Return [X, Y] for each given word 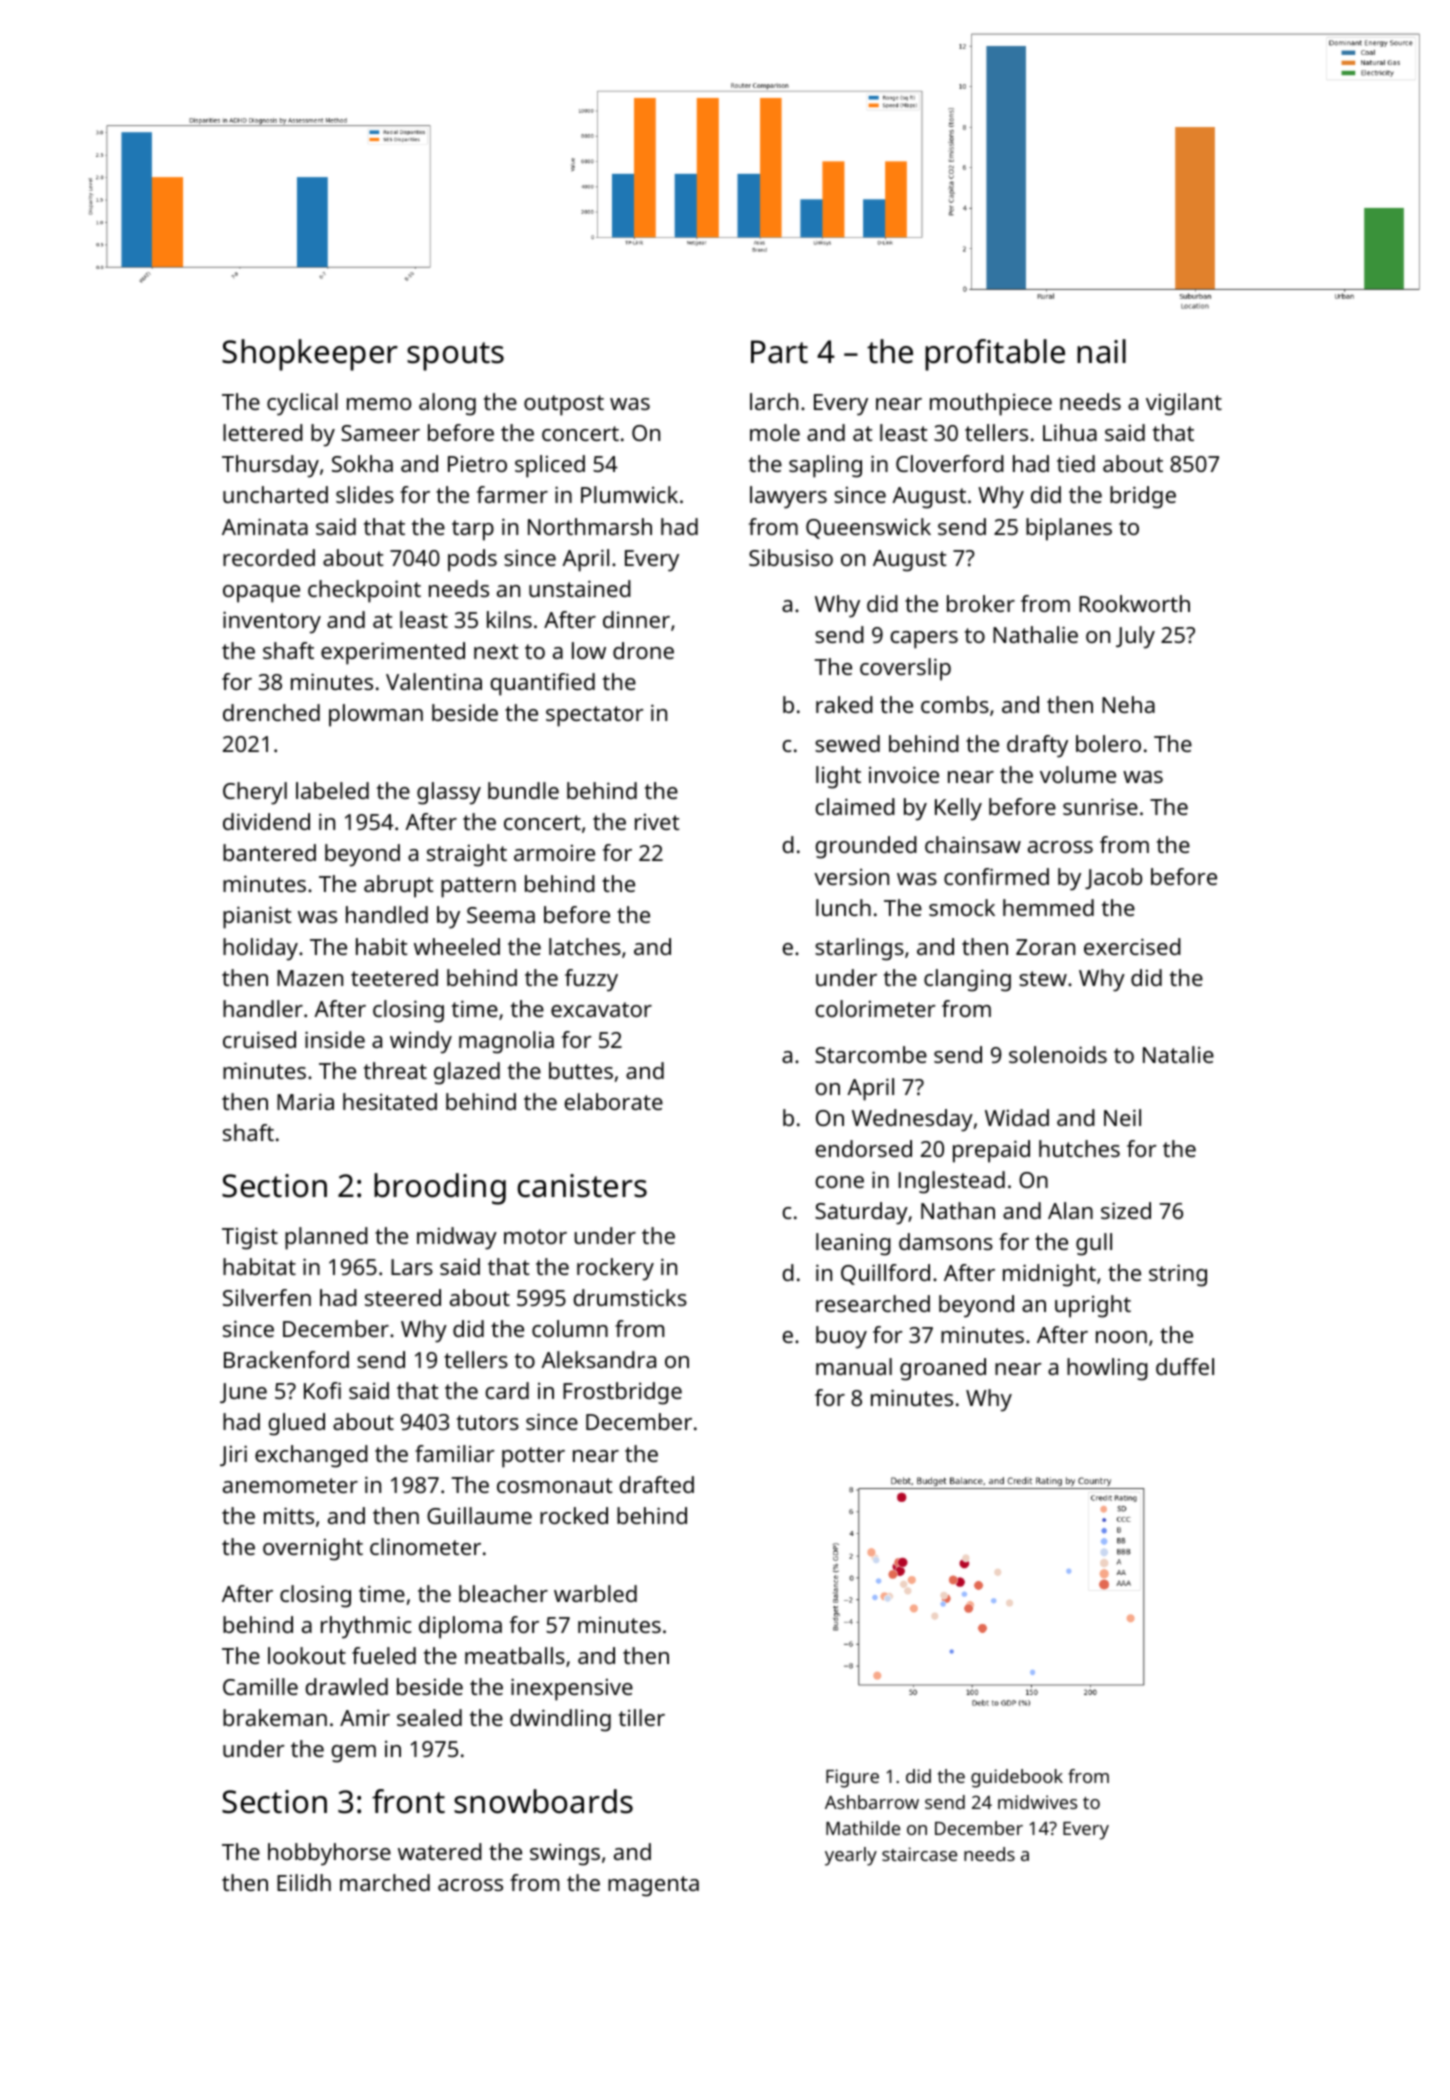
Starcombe [871, 1054]
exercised [1132, 946]
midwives [1037, 1802]
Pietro [477, 463]
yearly [851, 1856]
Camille [260, 1686]
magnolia [506, 1042]
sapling [825, 466]
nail [1101, 351]
